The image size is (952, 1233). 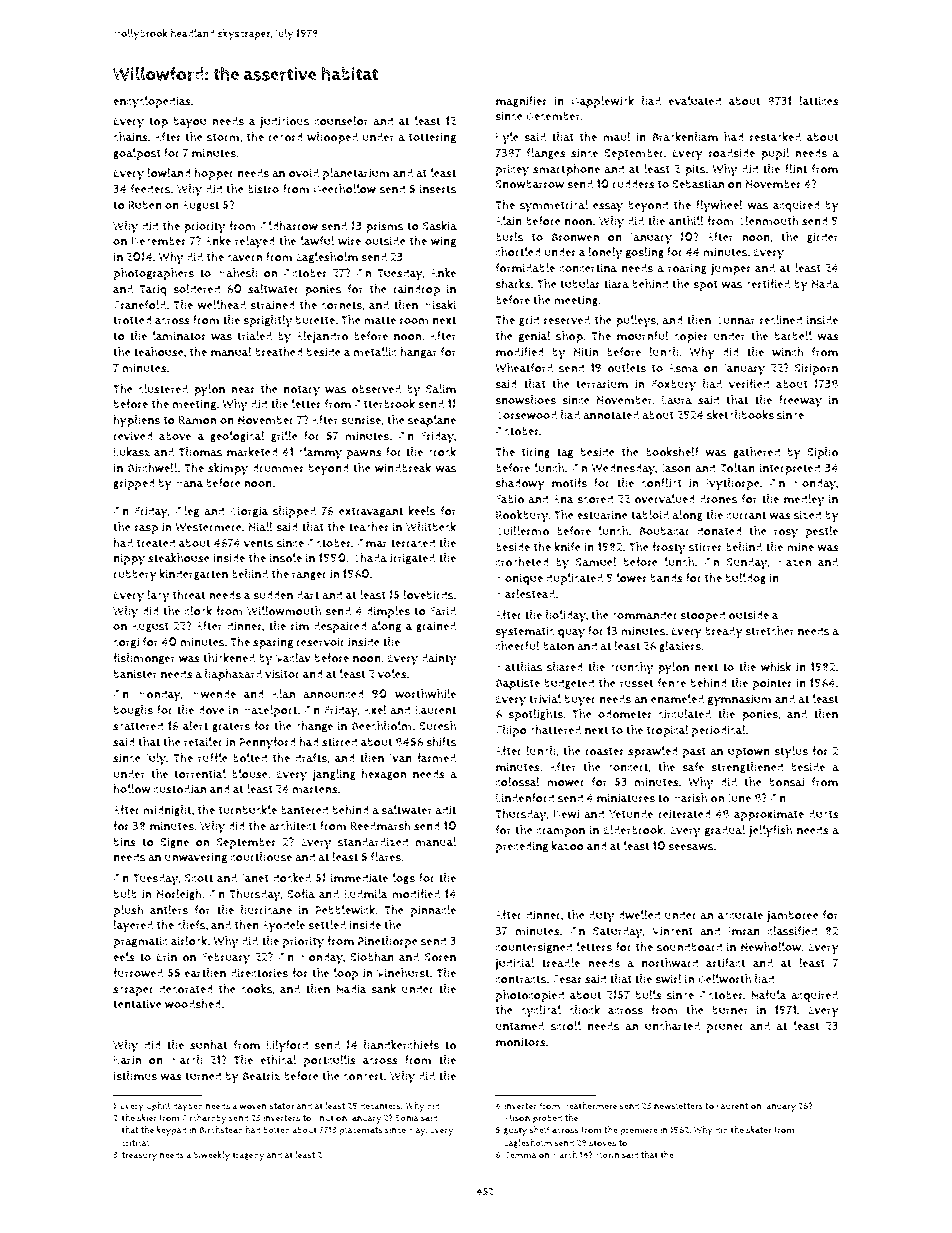 I want to click on cooks, so click(x=256, y=989).
